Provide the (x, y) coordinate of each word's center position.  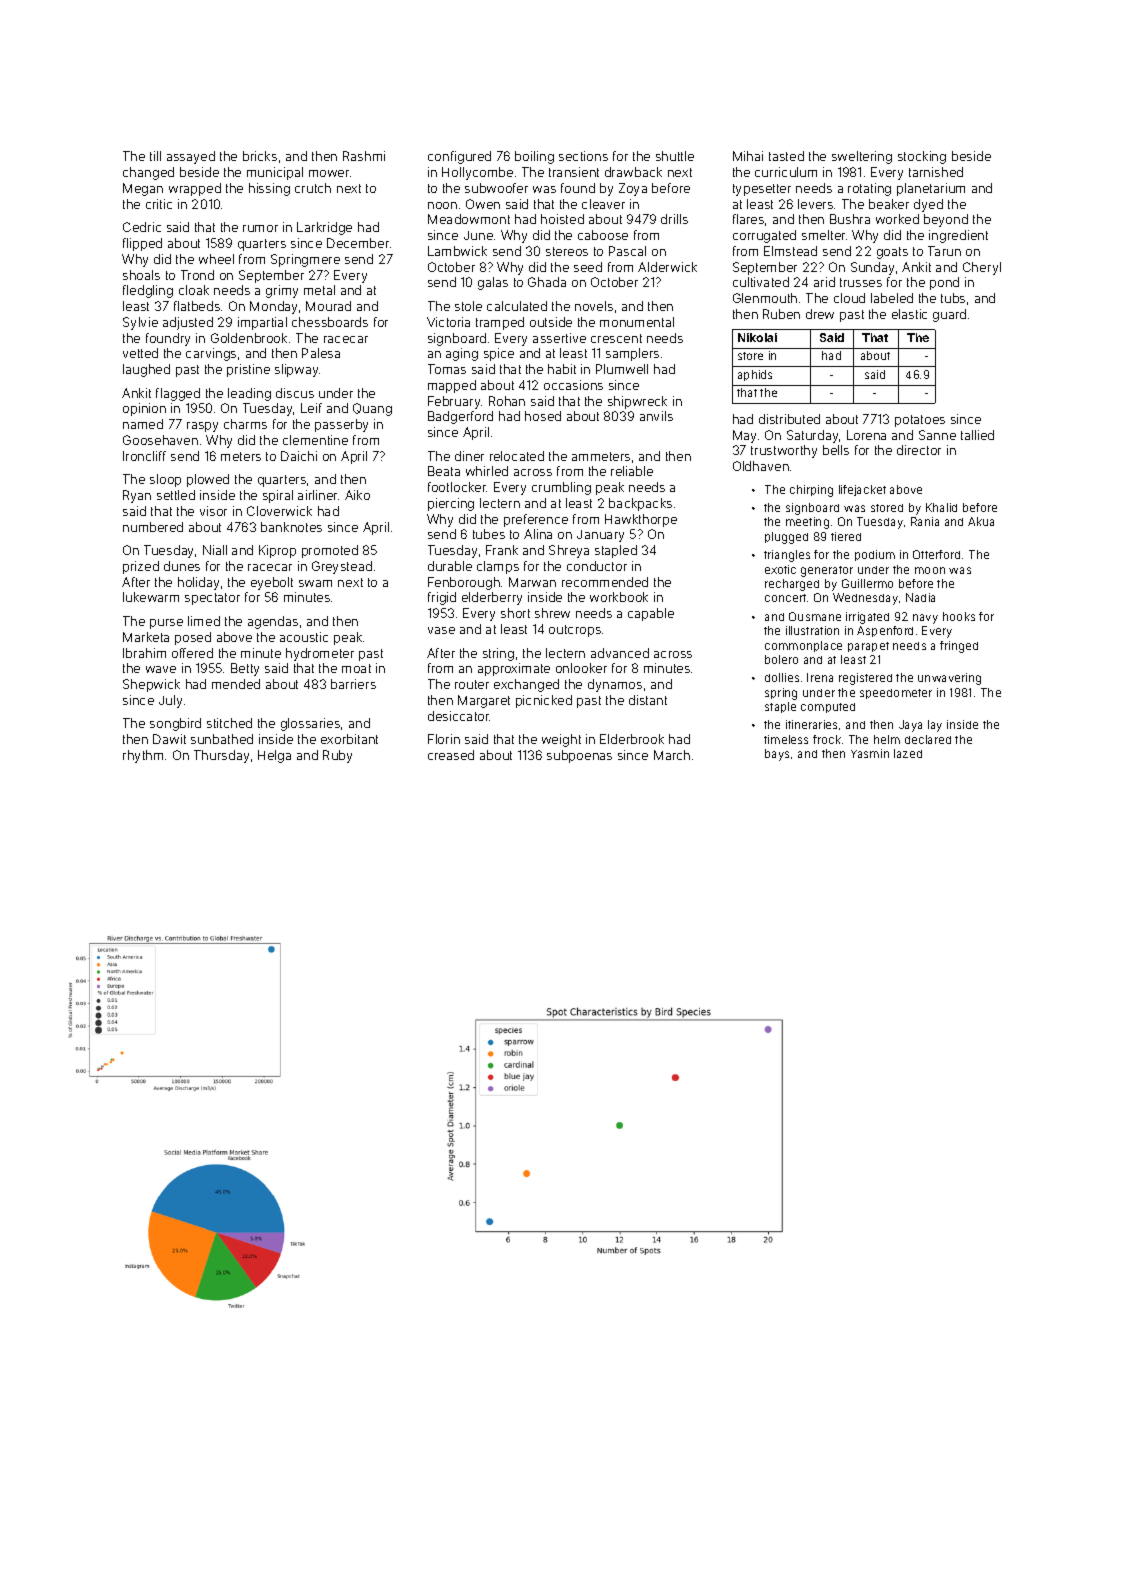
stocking (922, 157)
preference (536, 520)
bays (777, 755)
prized (141, 567)
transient (574, 172)
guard (949, 315)
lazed (908, 753)
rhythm (143, 756)
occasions (573, 385)
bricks (260, 156)
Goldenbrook (249, 338)
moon (930, 570)
